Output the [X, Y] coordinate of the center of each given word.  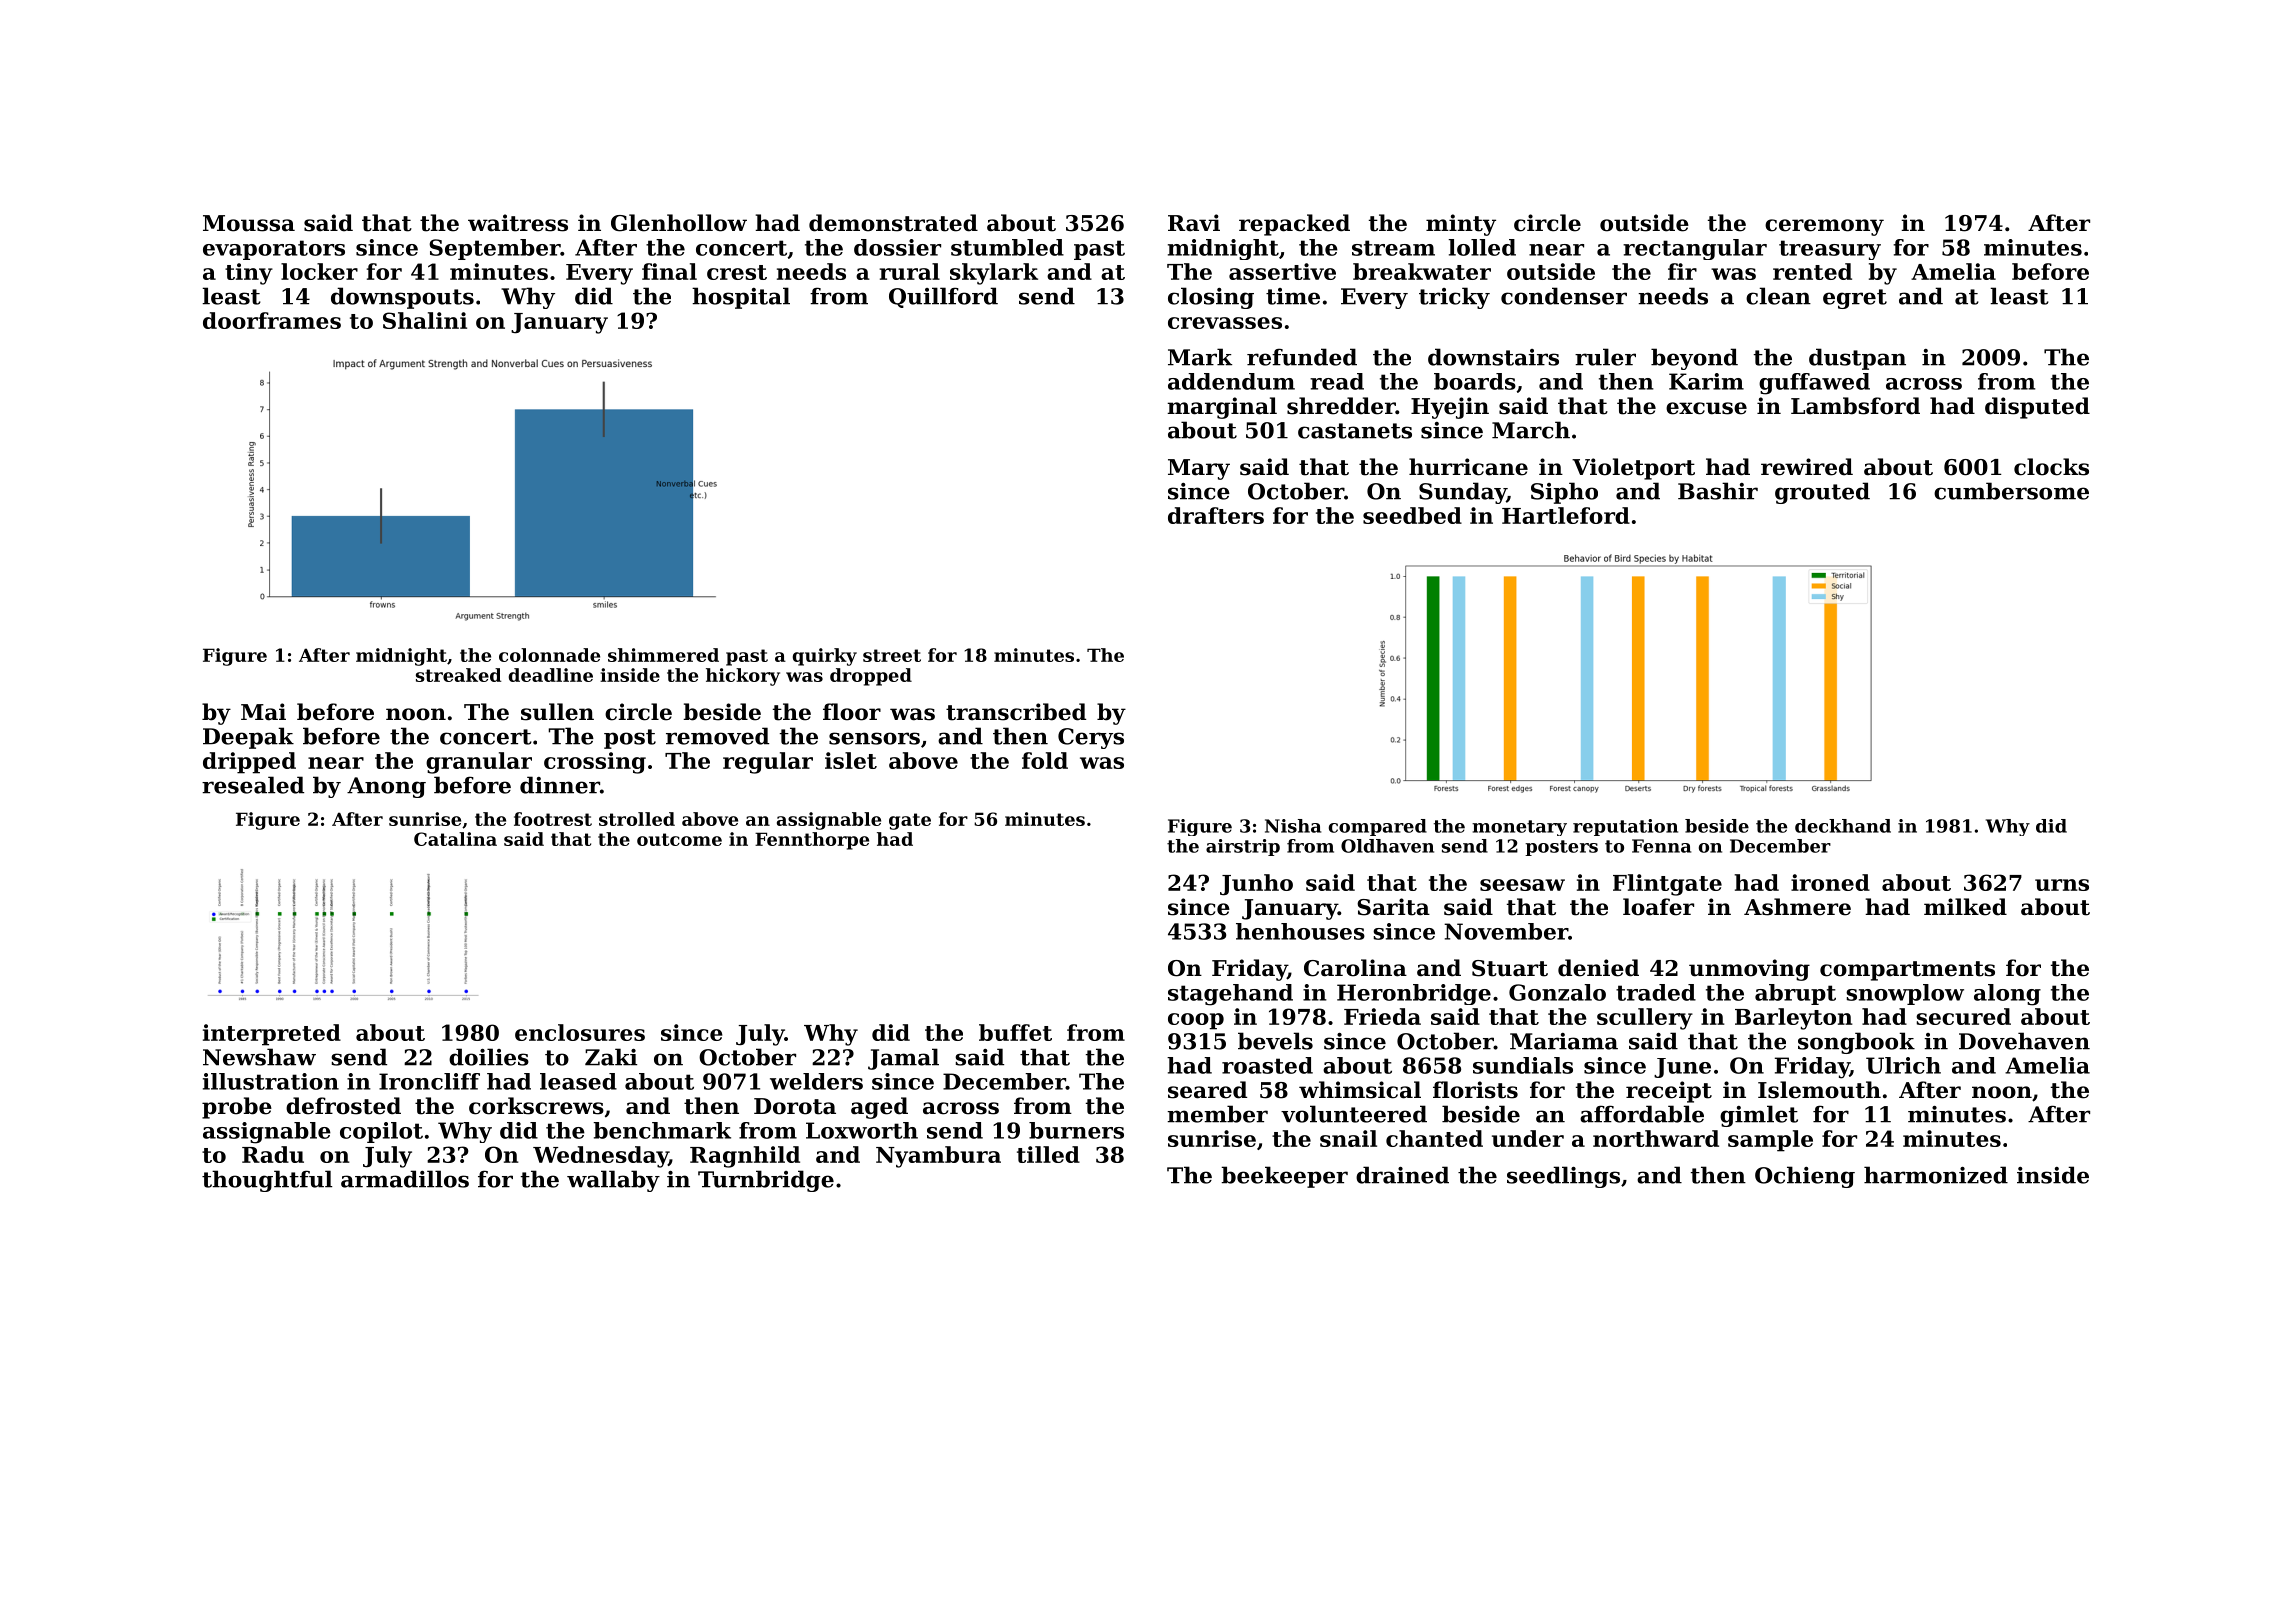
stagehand [1230, 995]
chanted [1434, 1138]
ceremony [1824, 227]
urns [2062, 885]
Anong [386, 787]
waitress [518, 223]
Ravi [1194, 223]
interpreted [272, 1035]
